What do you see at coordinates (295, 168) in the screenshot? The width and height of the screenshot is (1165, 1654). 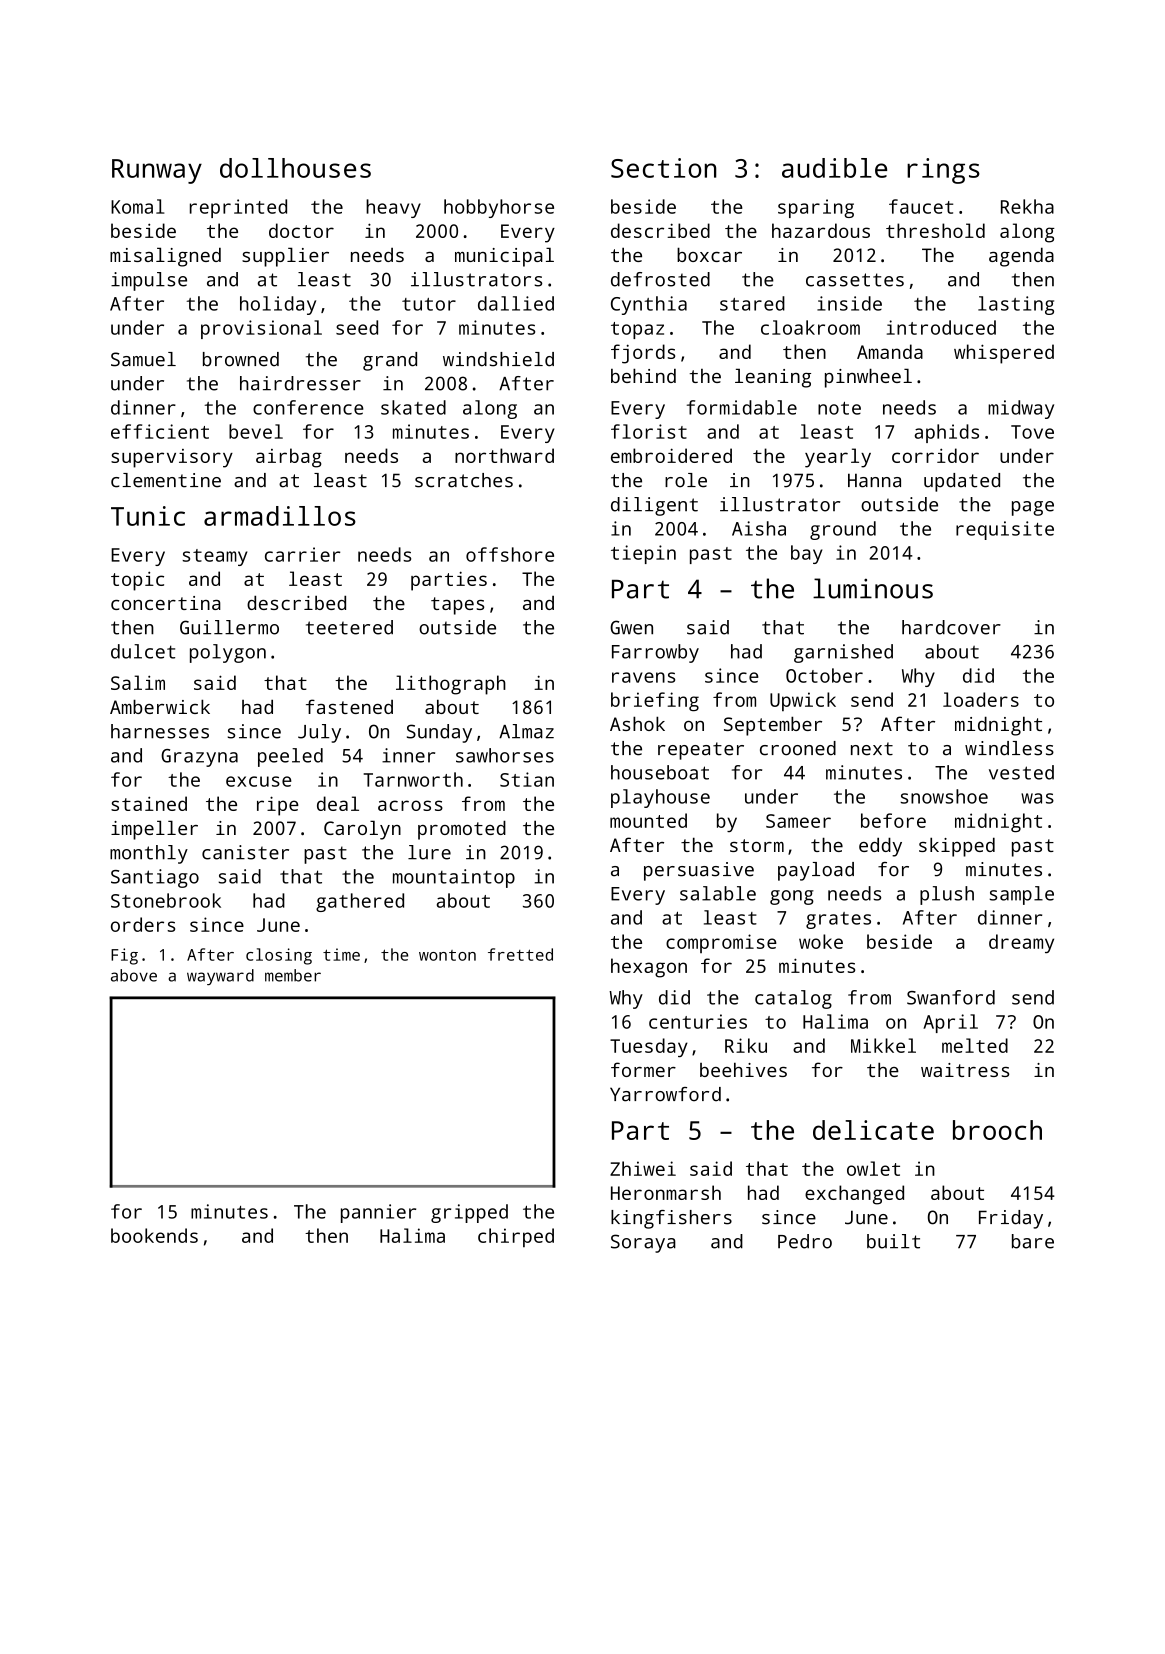 I see `dollhouses` at bounding box center [295, 168].
